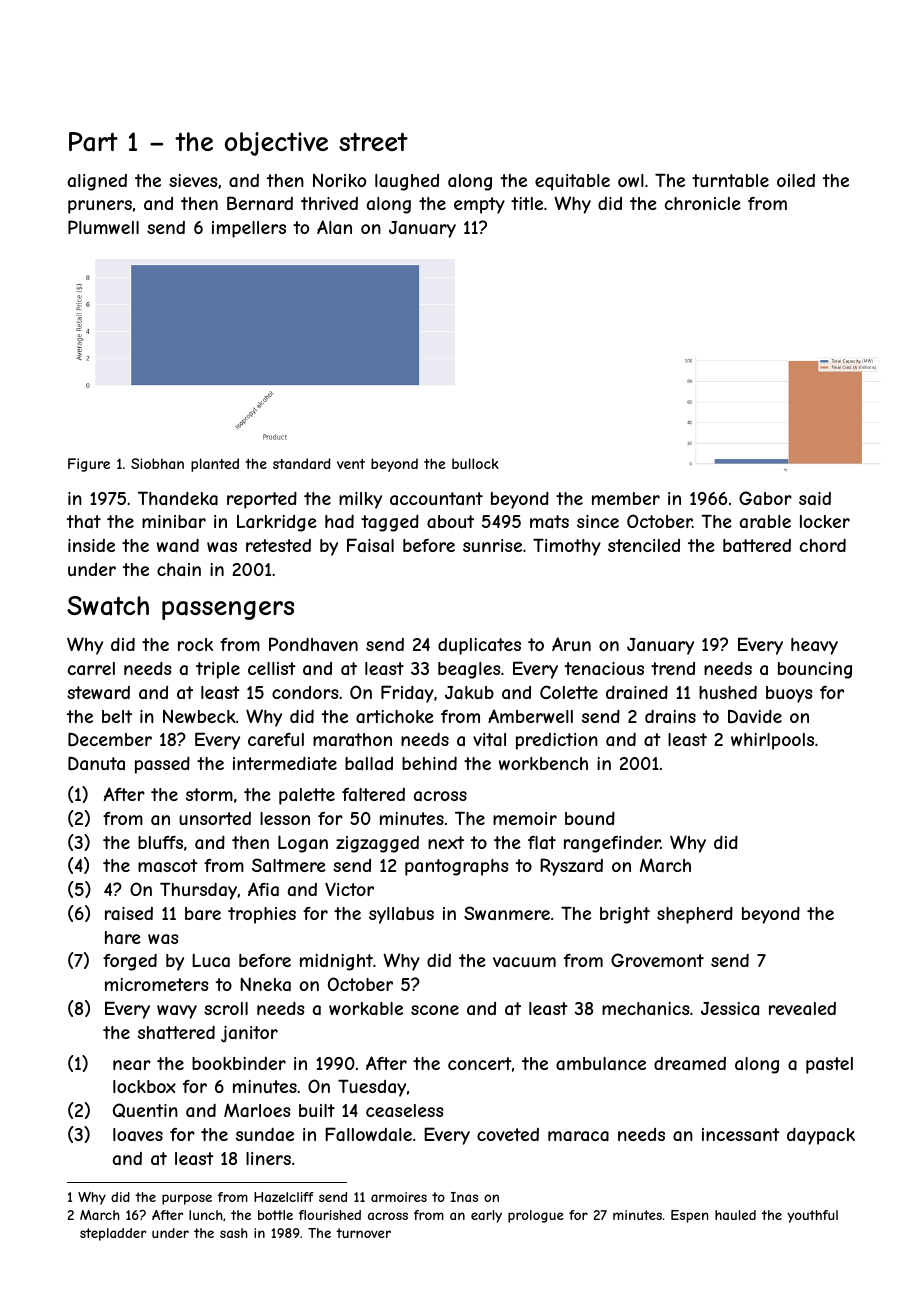 The width and height of the document is (924, 1308). I want to click on member, so click(626, 498).
